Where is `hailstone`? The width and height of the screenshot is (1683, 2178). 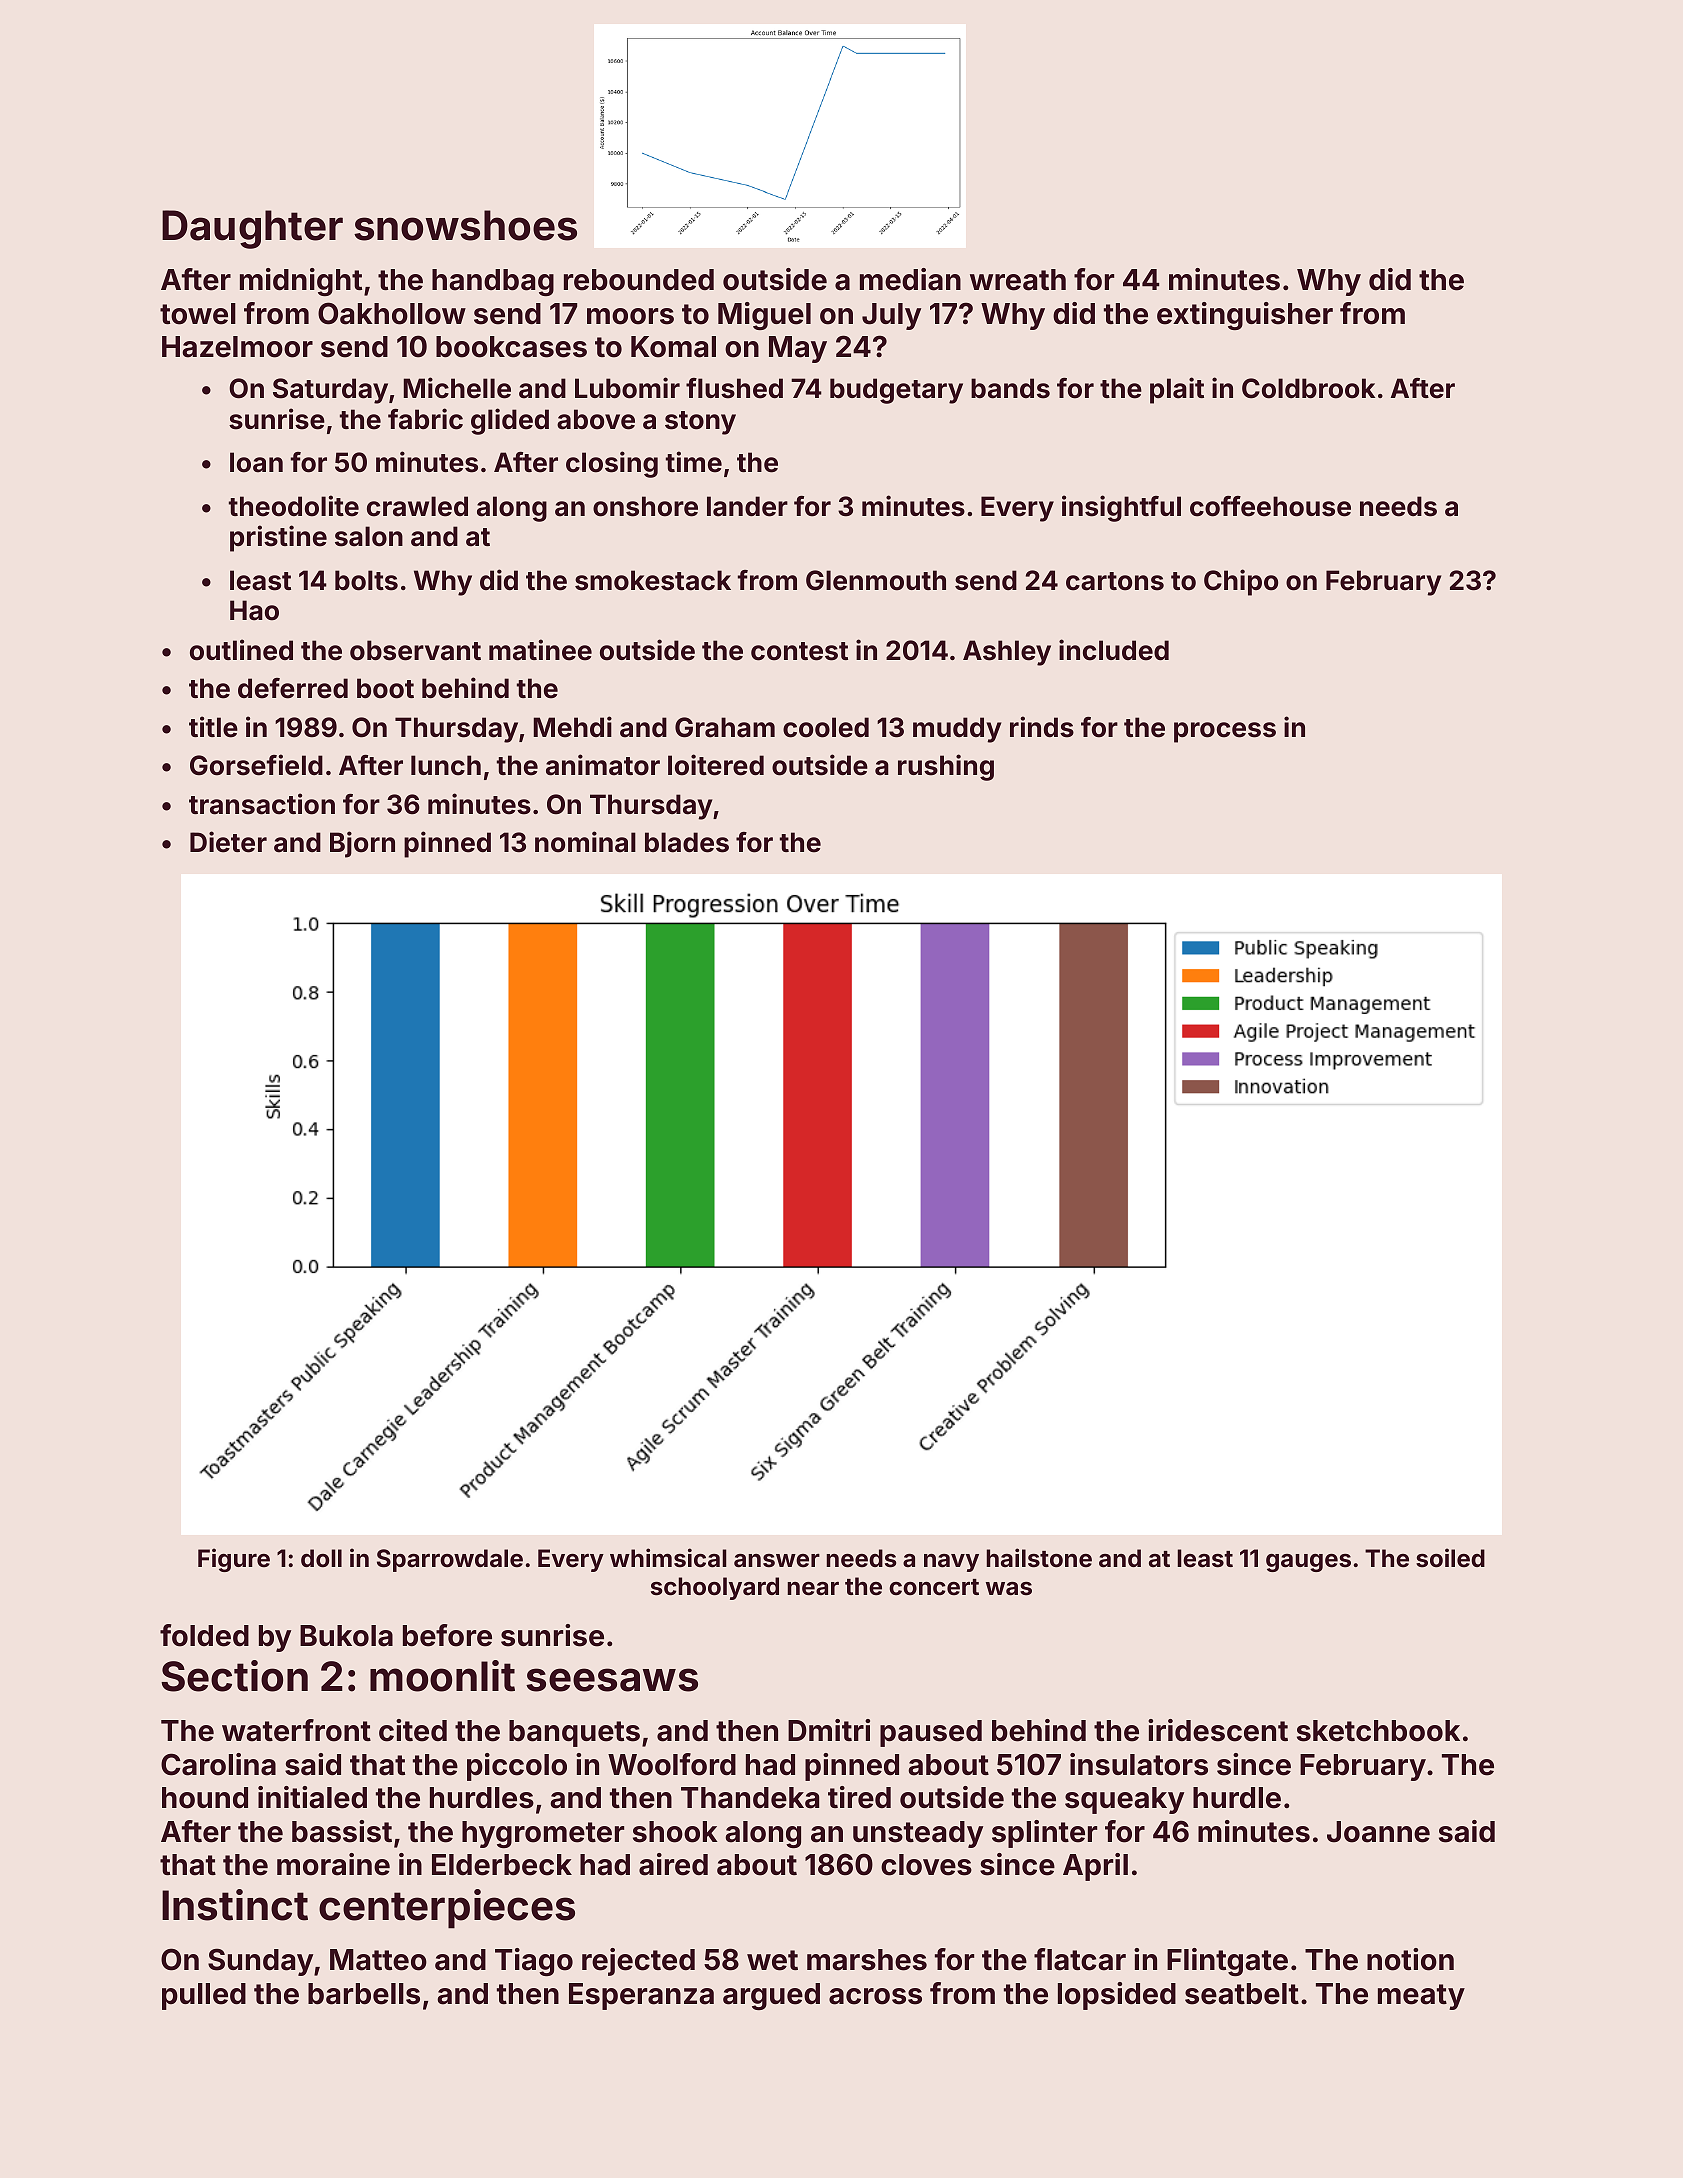 hailstone is located at coordinates (1039, 1558).
